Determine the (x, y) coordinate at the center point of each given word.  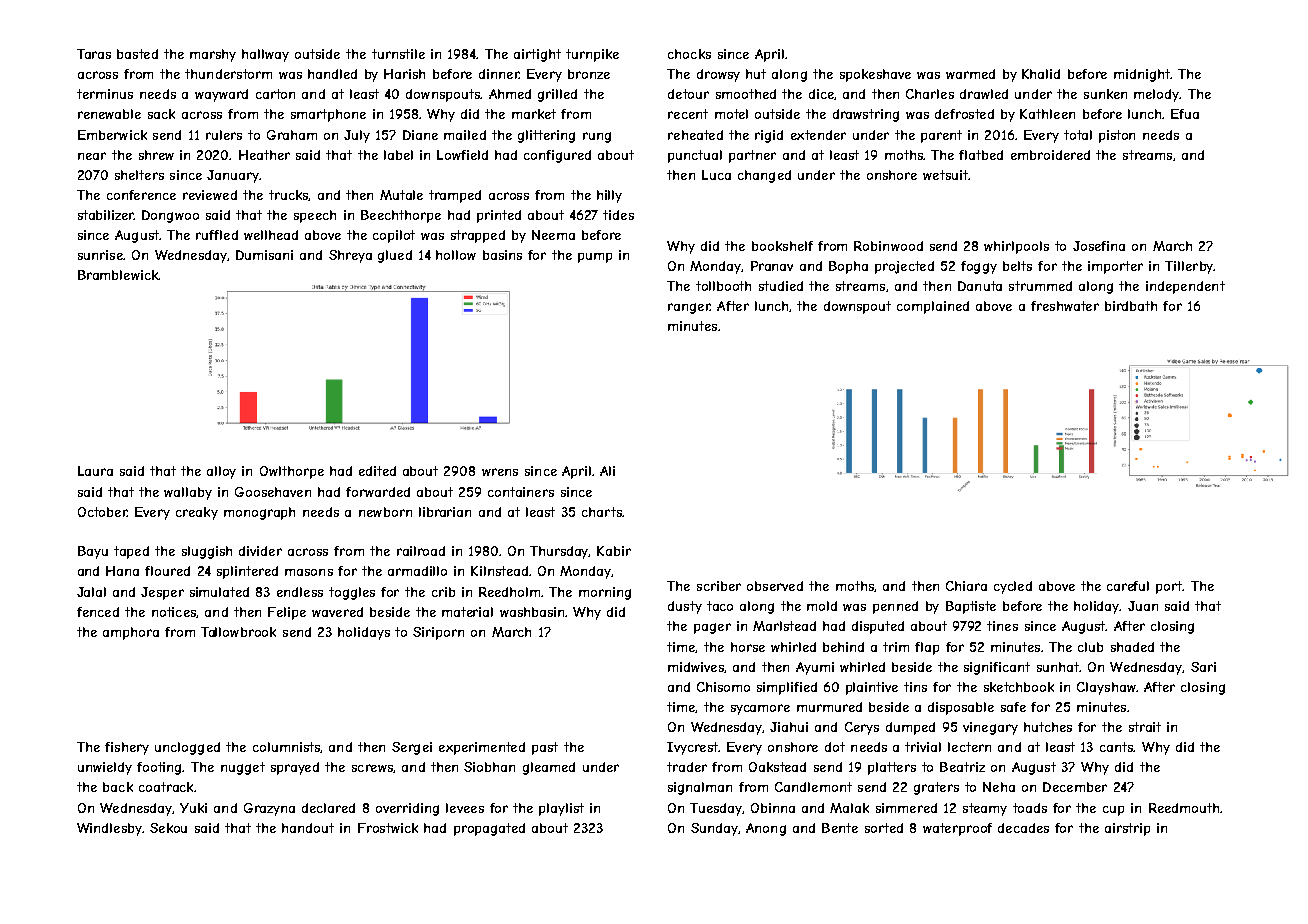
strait (1145, 727)
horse (748, 647)
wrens (500, 472)
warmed (970, 74)
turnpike (592, 55)
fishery (127, 748)
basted (137, 54)
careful (1128, 586)
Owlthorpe (292, 472)
